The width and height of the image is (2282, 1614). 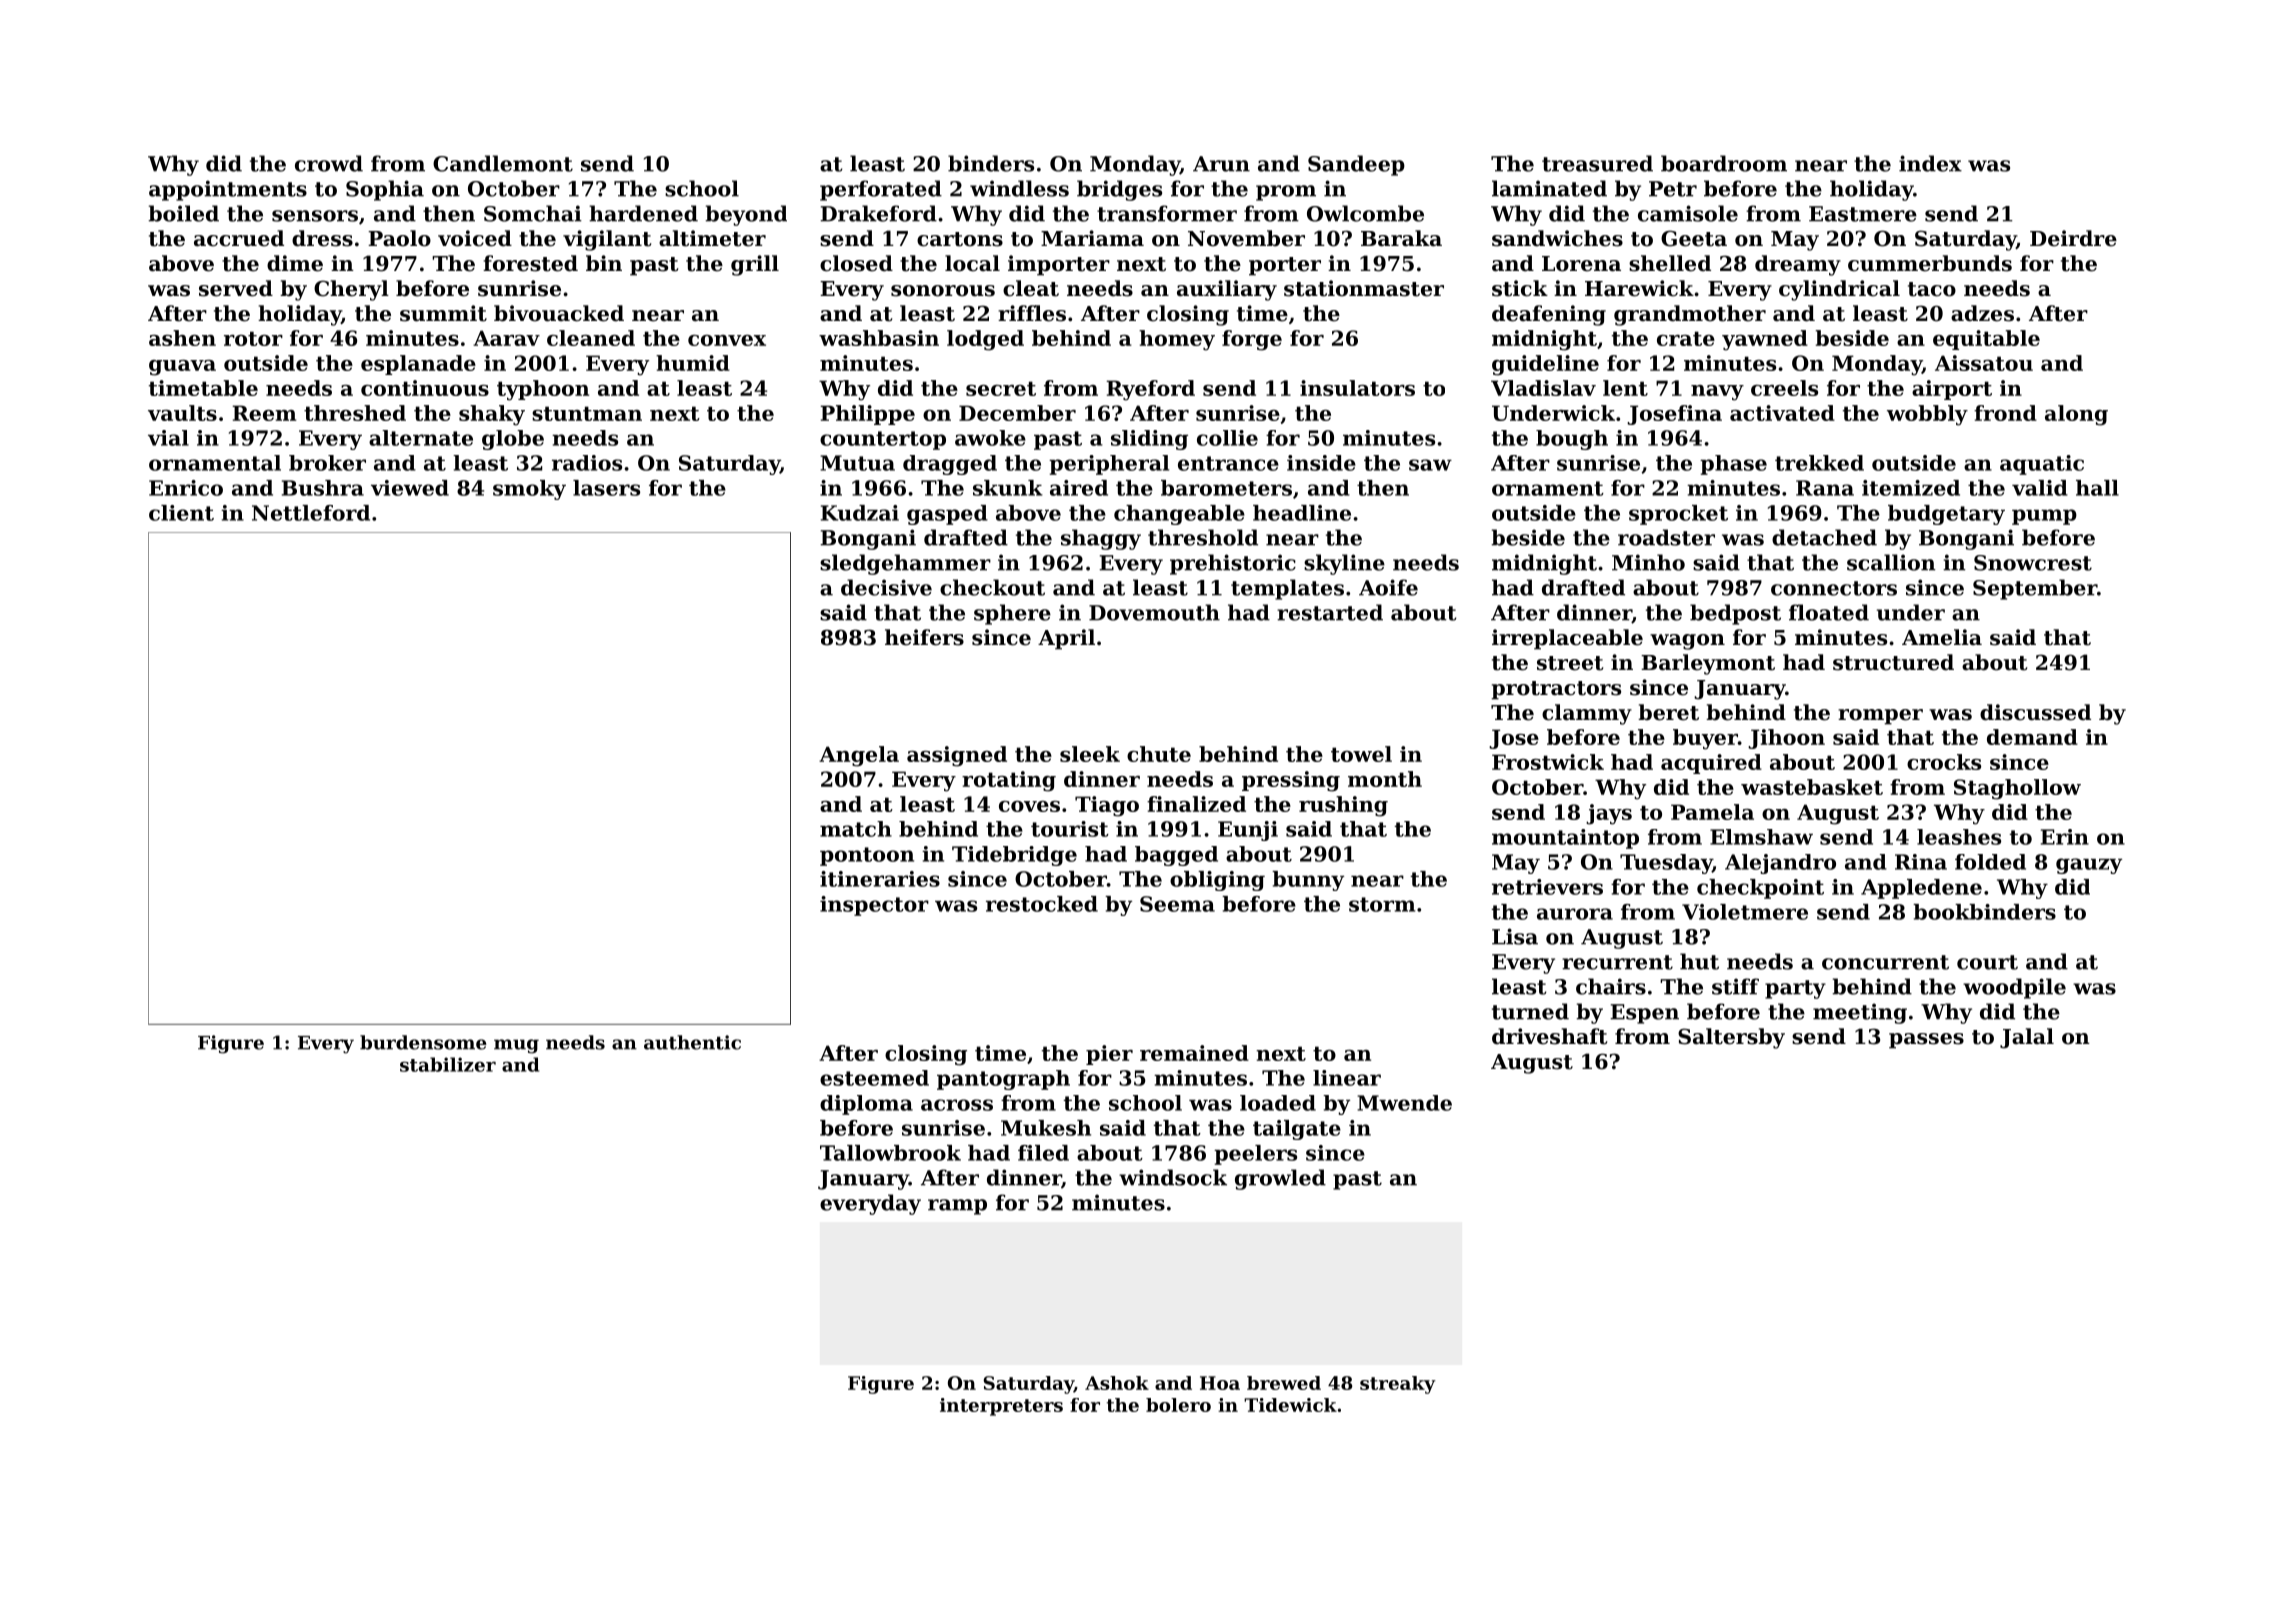 I want to click on protractors, so click(x=1556, y=690).
